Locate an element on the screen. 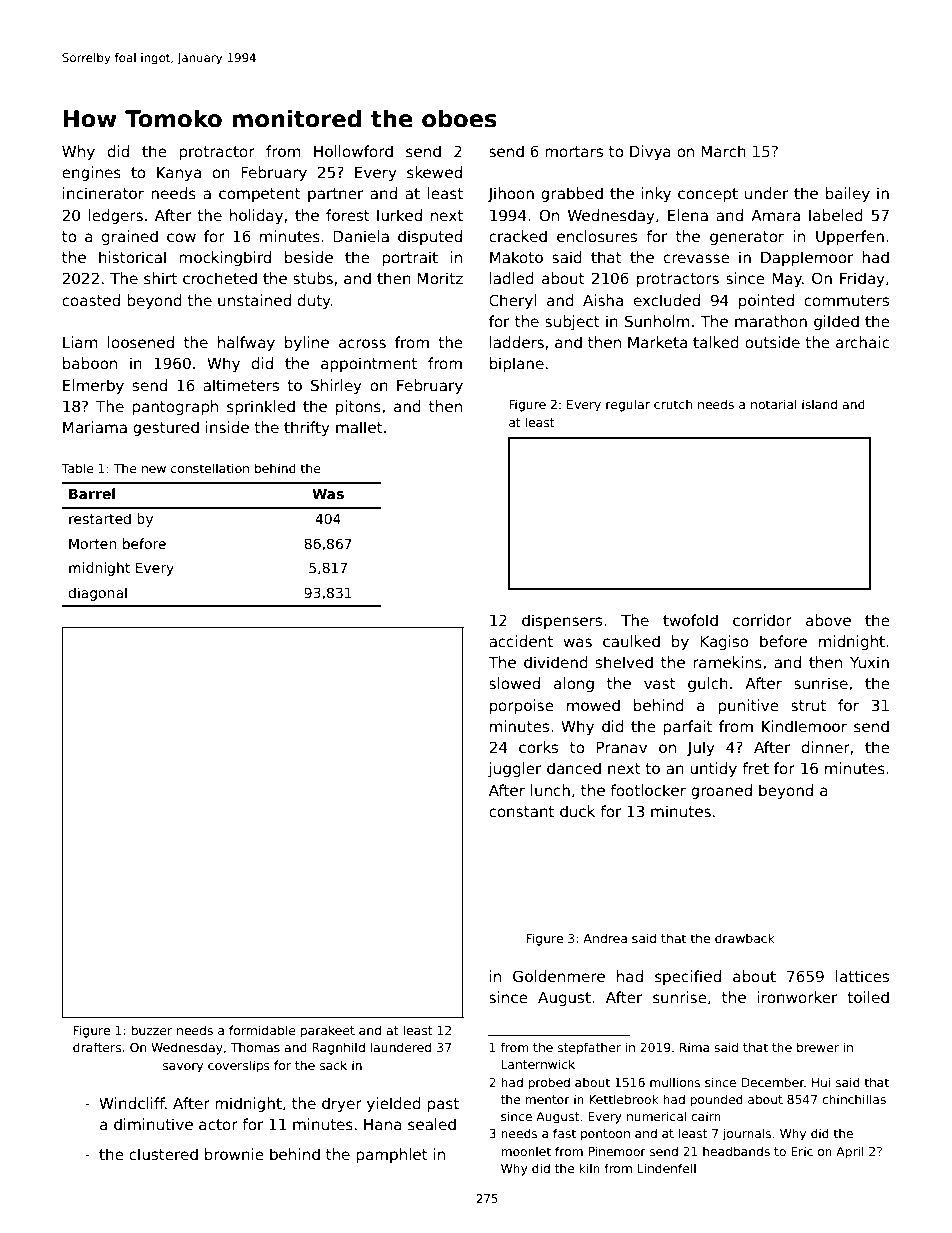  groaned is located at coordinates (721, 791).
